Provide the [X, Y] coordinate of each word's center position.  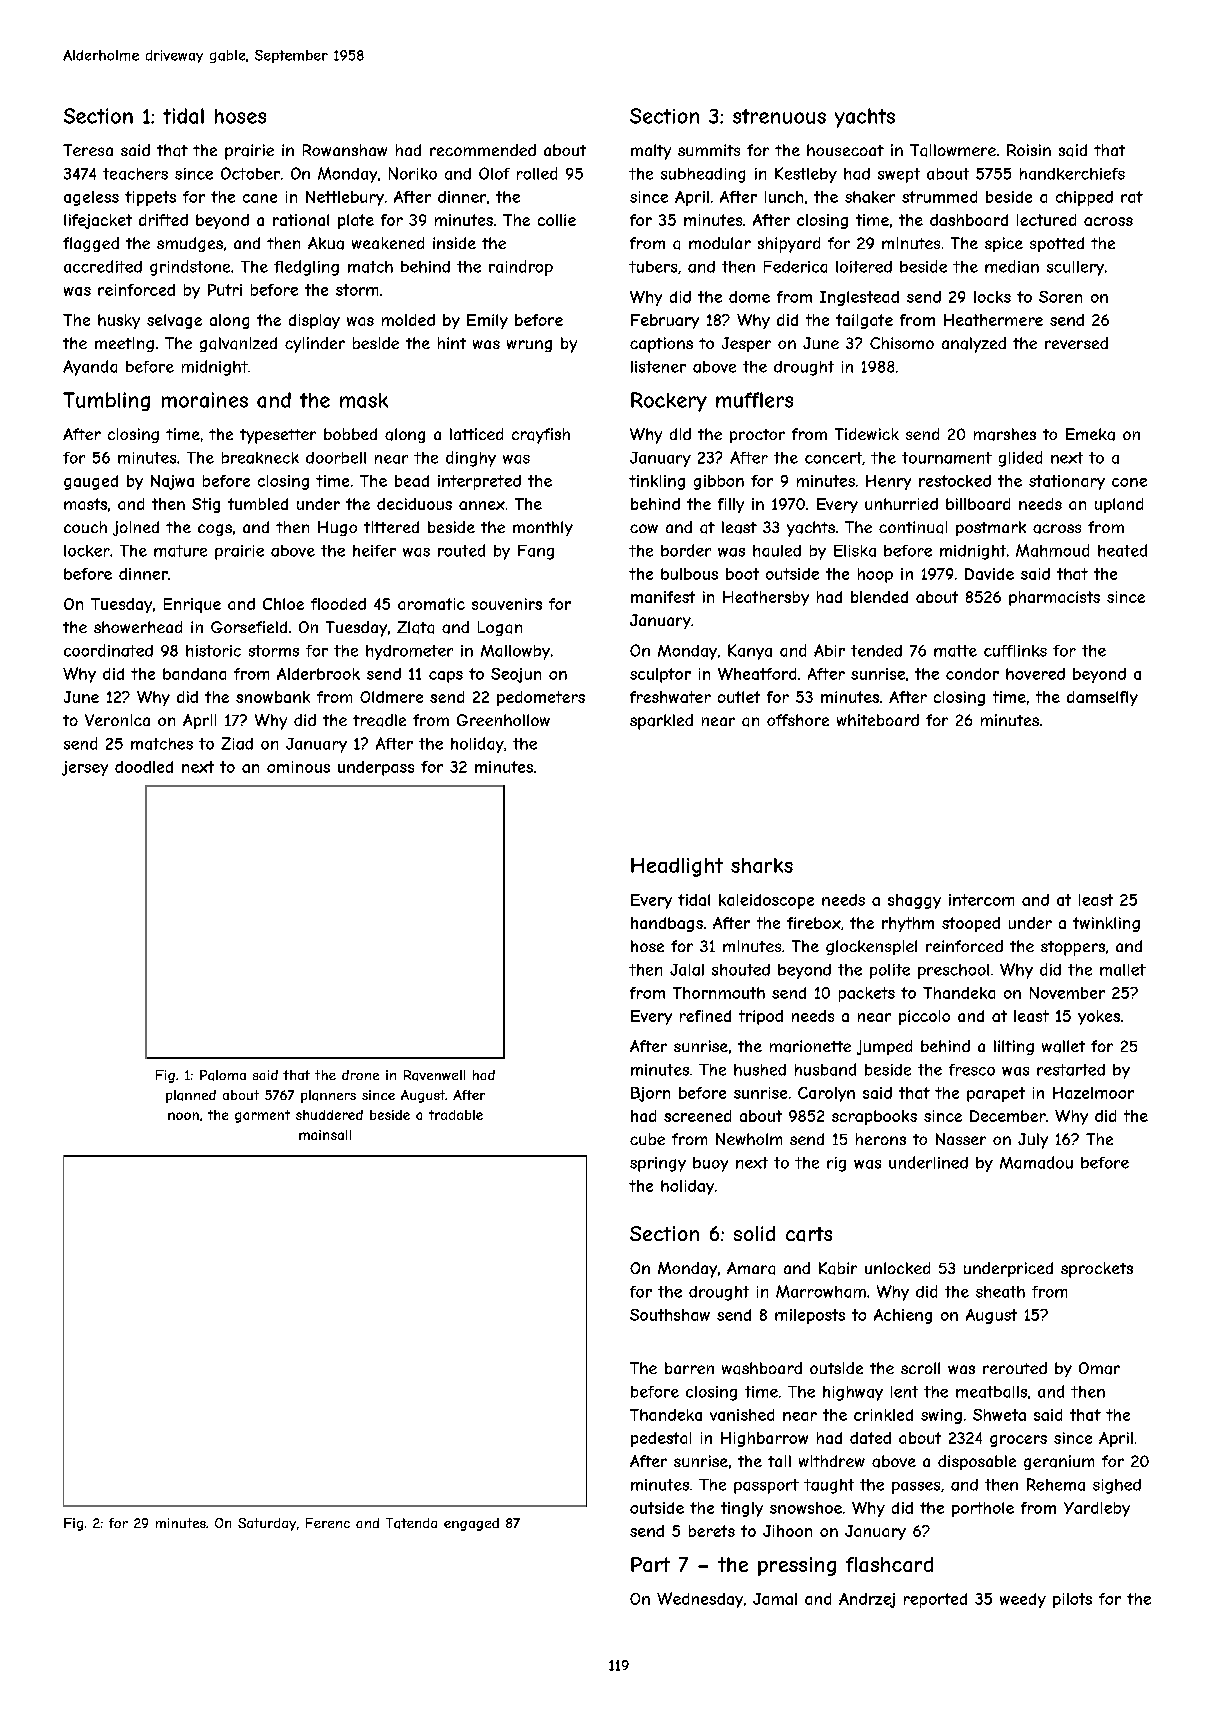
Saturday [267, 1524]
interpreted [479, 482]
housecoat [845, 150]
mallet [1123, 970]
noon [183, 1116]
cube [647, 1139]
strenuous [779, 116]
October [250, 173]
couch [85, 527]
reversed [1076, 343]
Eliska [855, 551]
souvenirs [507, 604]
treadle [379, 720]
